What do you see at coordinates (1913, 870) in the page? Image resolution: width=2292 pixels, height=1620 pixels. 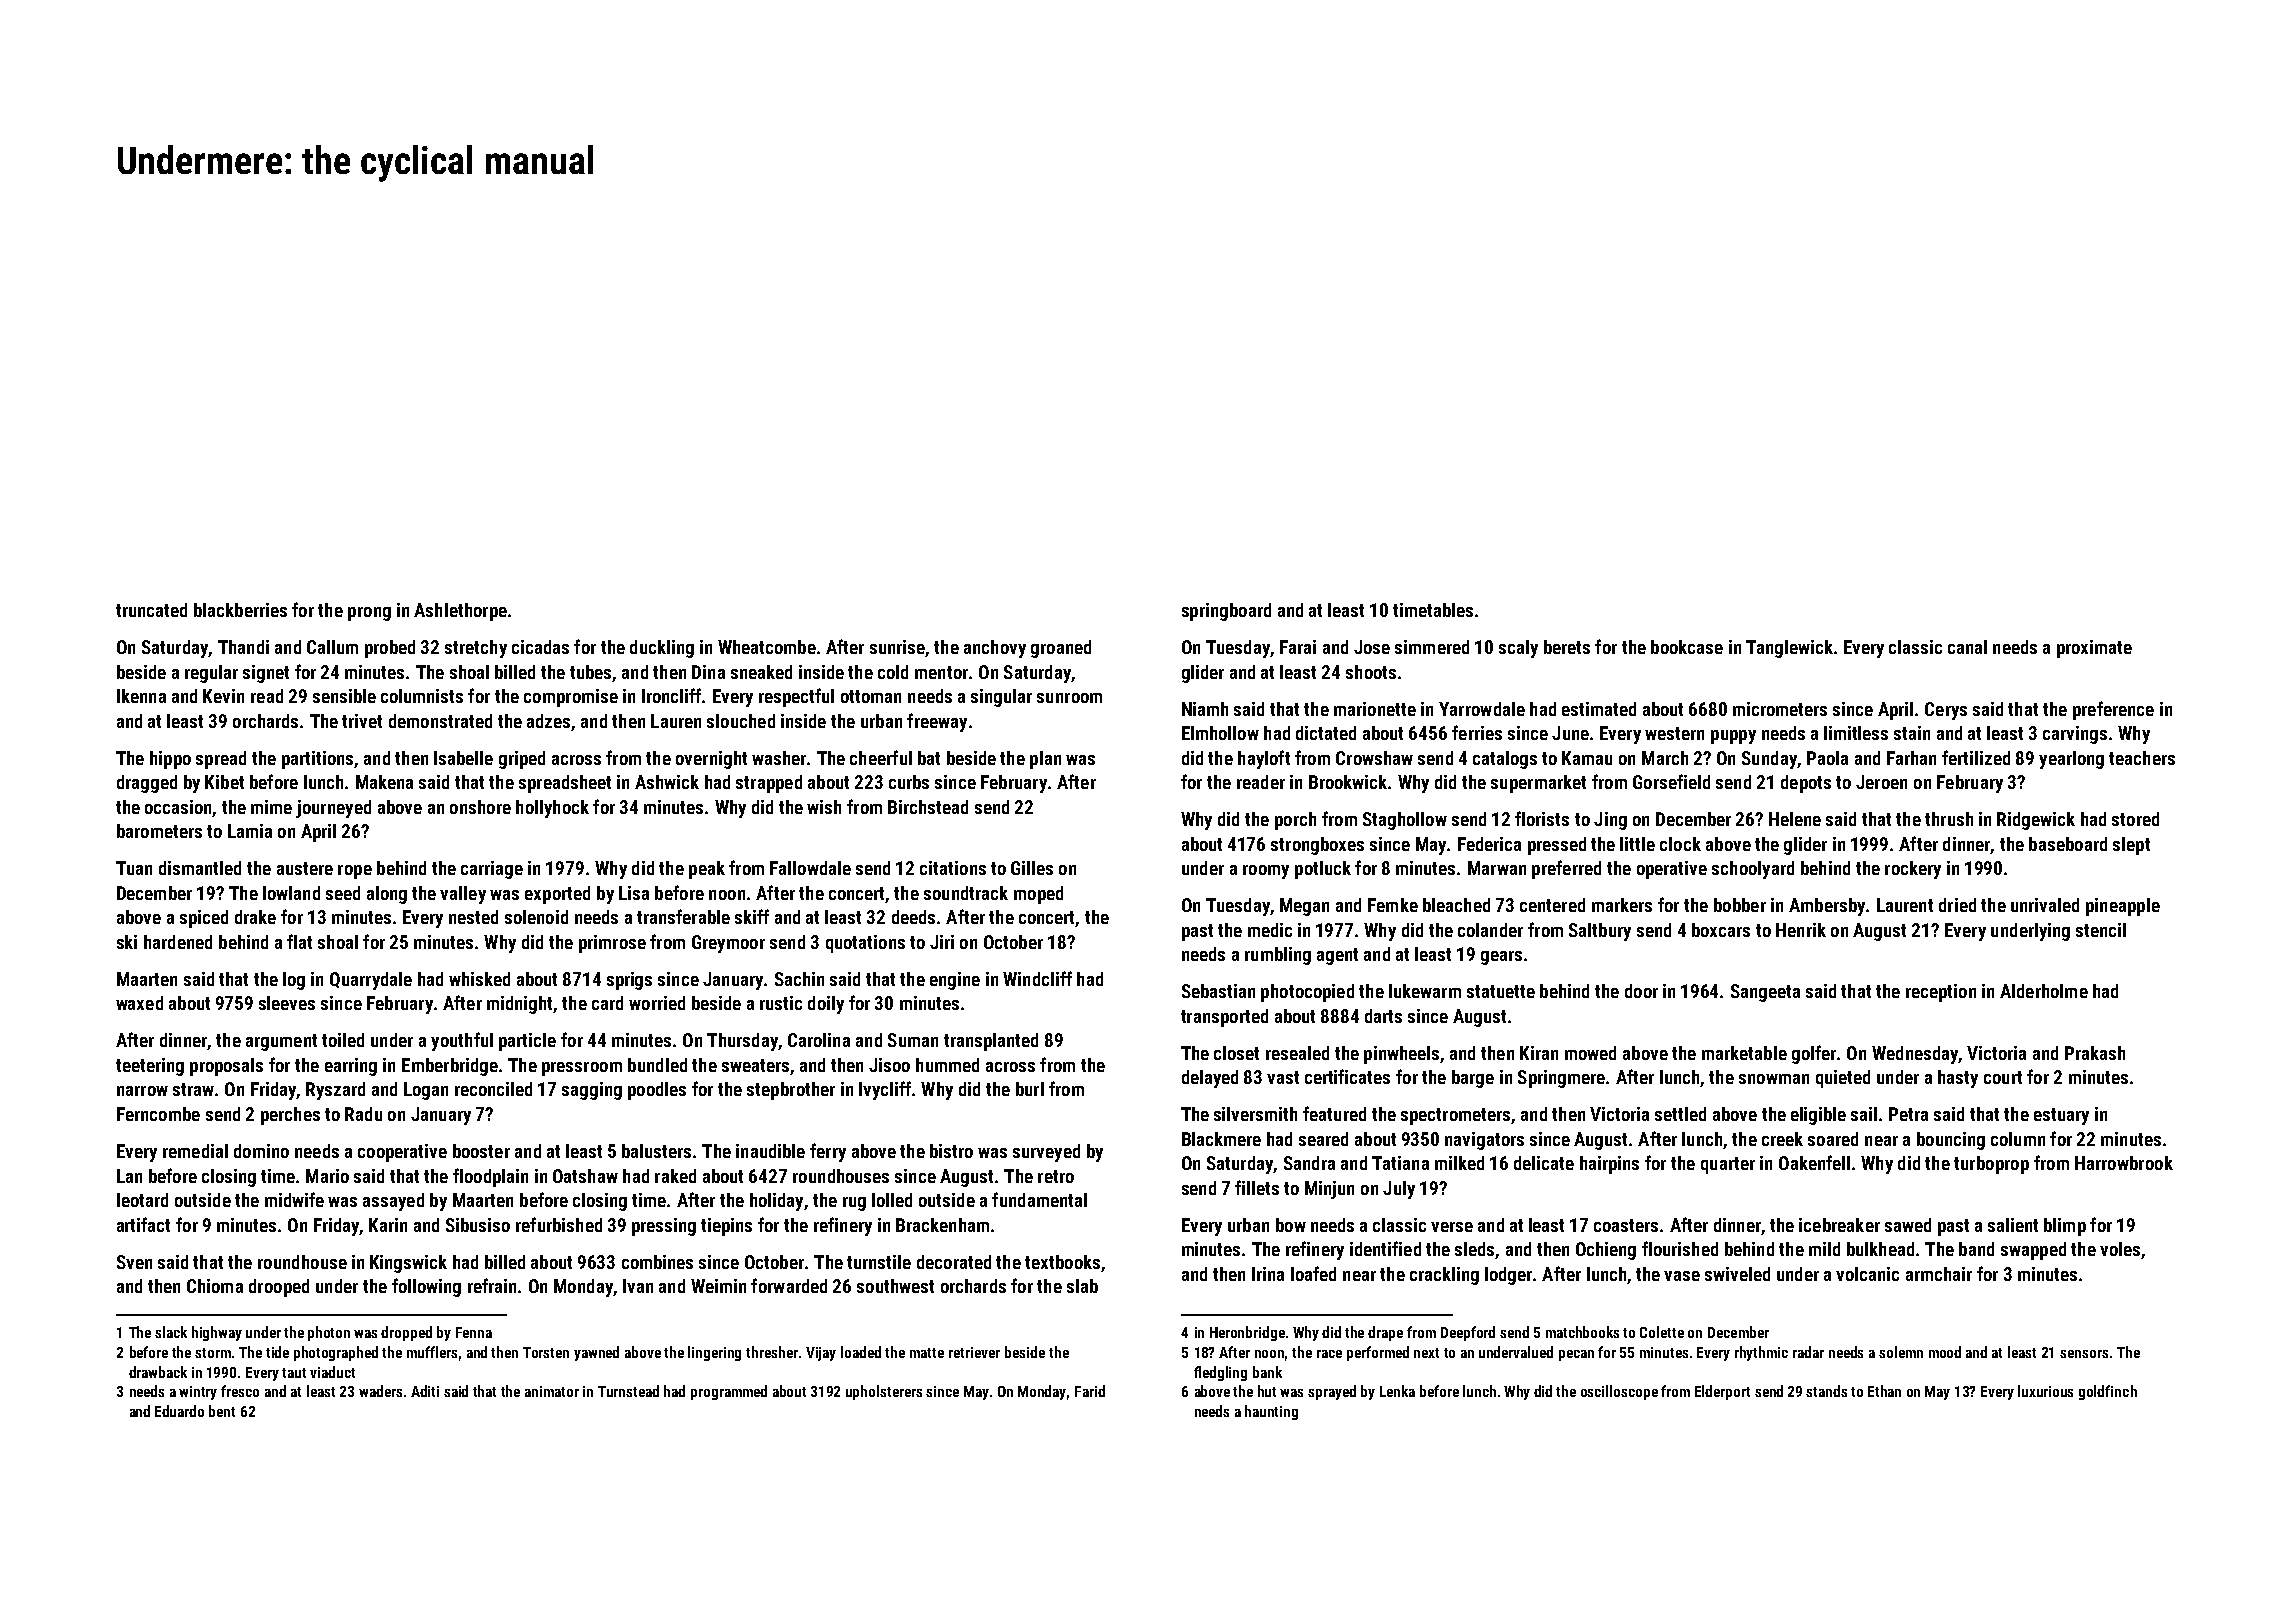 I see `rockery` at bounding box center [1913, 870].
